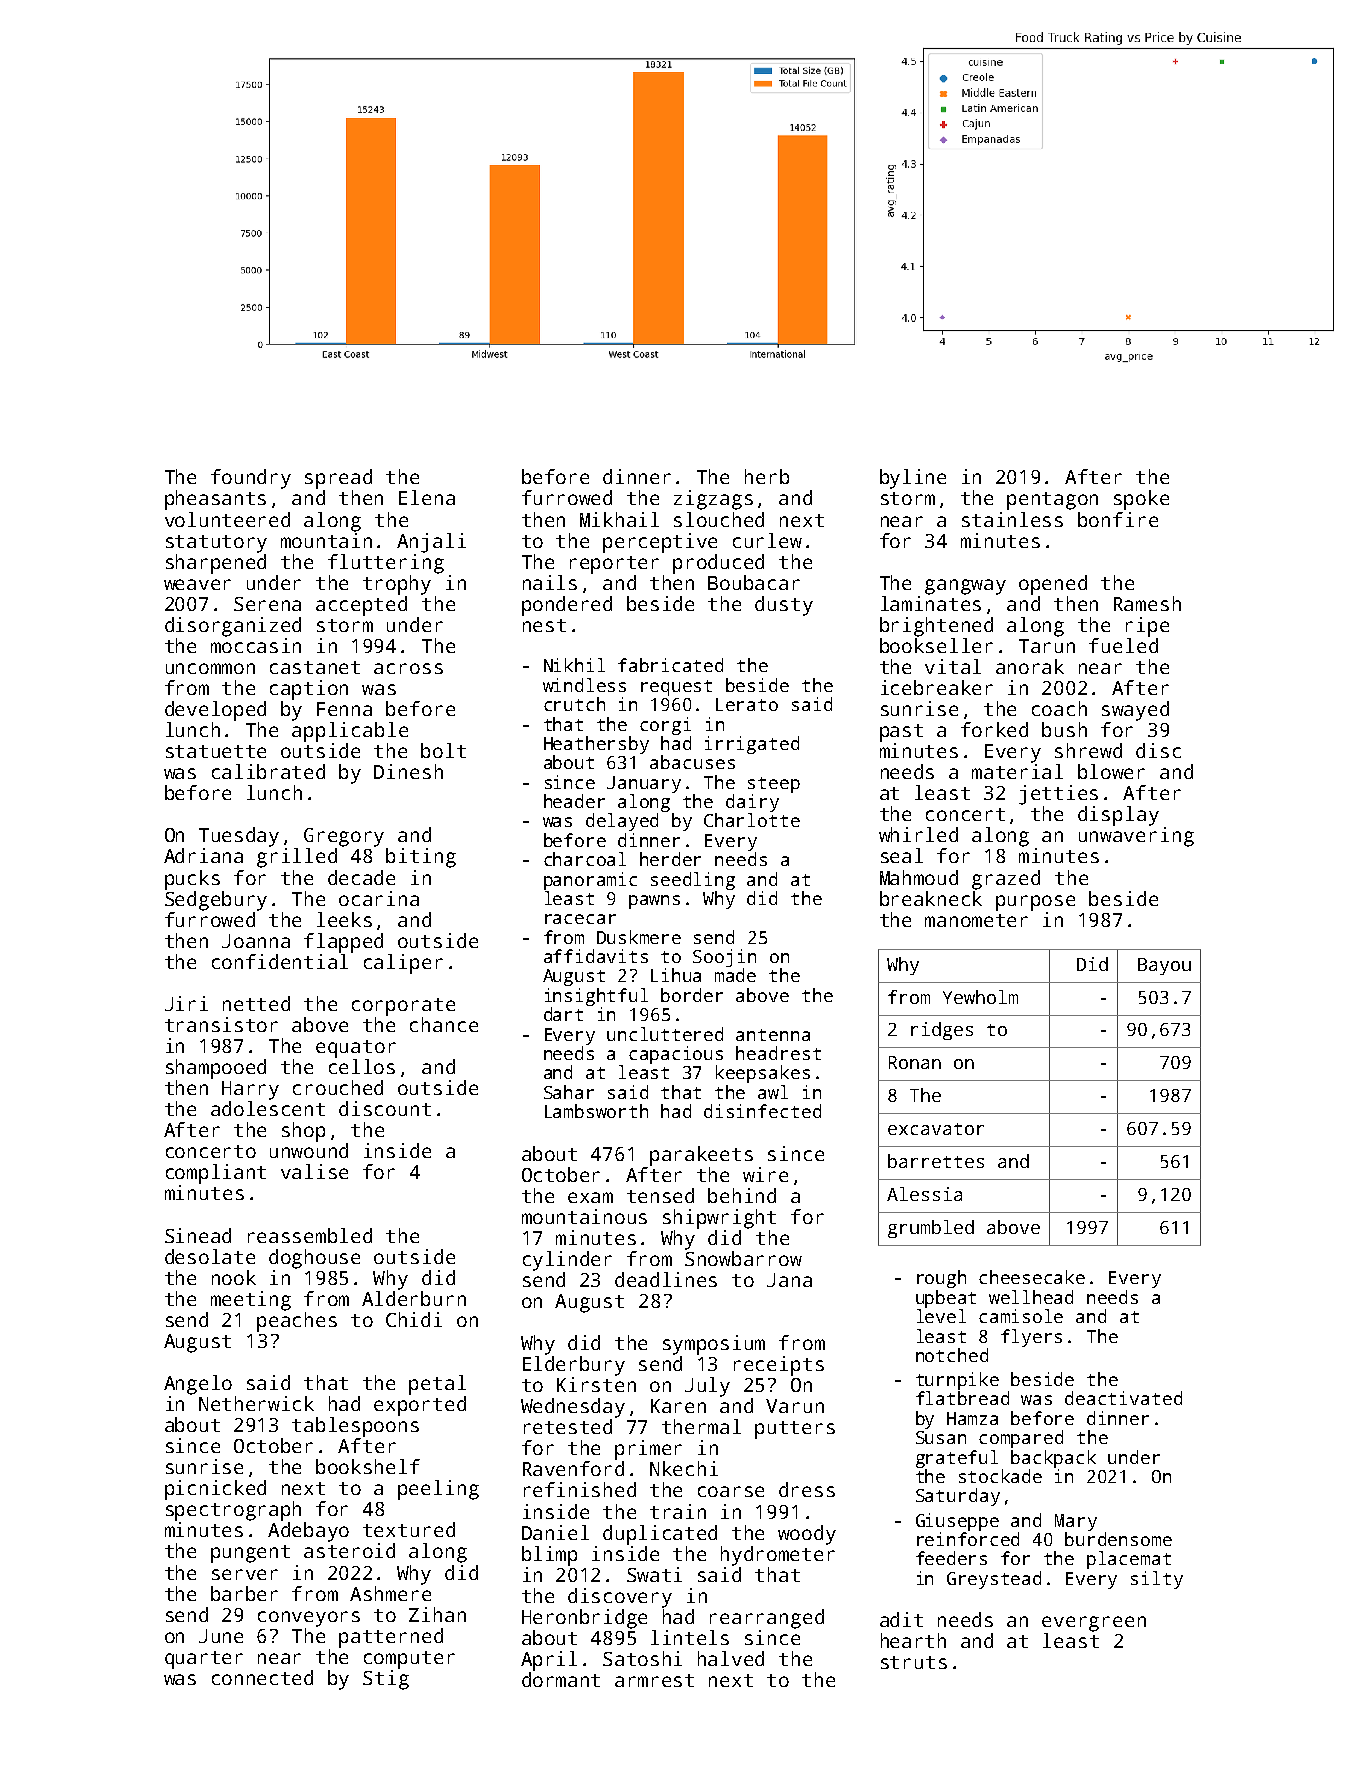 The height and width of the document is (1765, 1364). I want to click on receipts, so click(779, 1366).
